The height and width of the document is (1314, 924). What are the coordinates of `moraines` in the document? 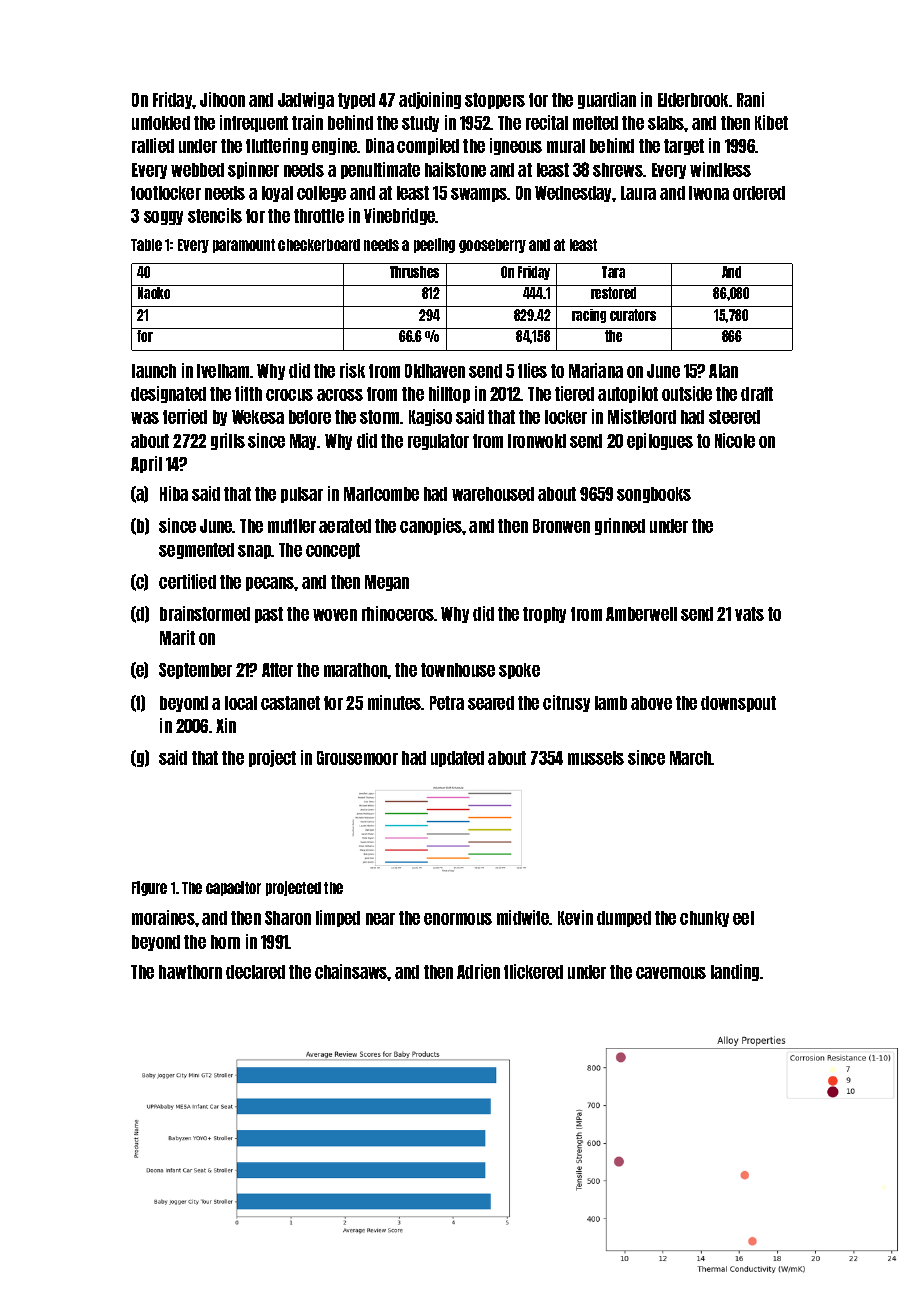 It's located at (163, 917).
